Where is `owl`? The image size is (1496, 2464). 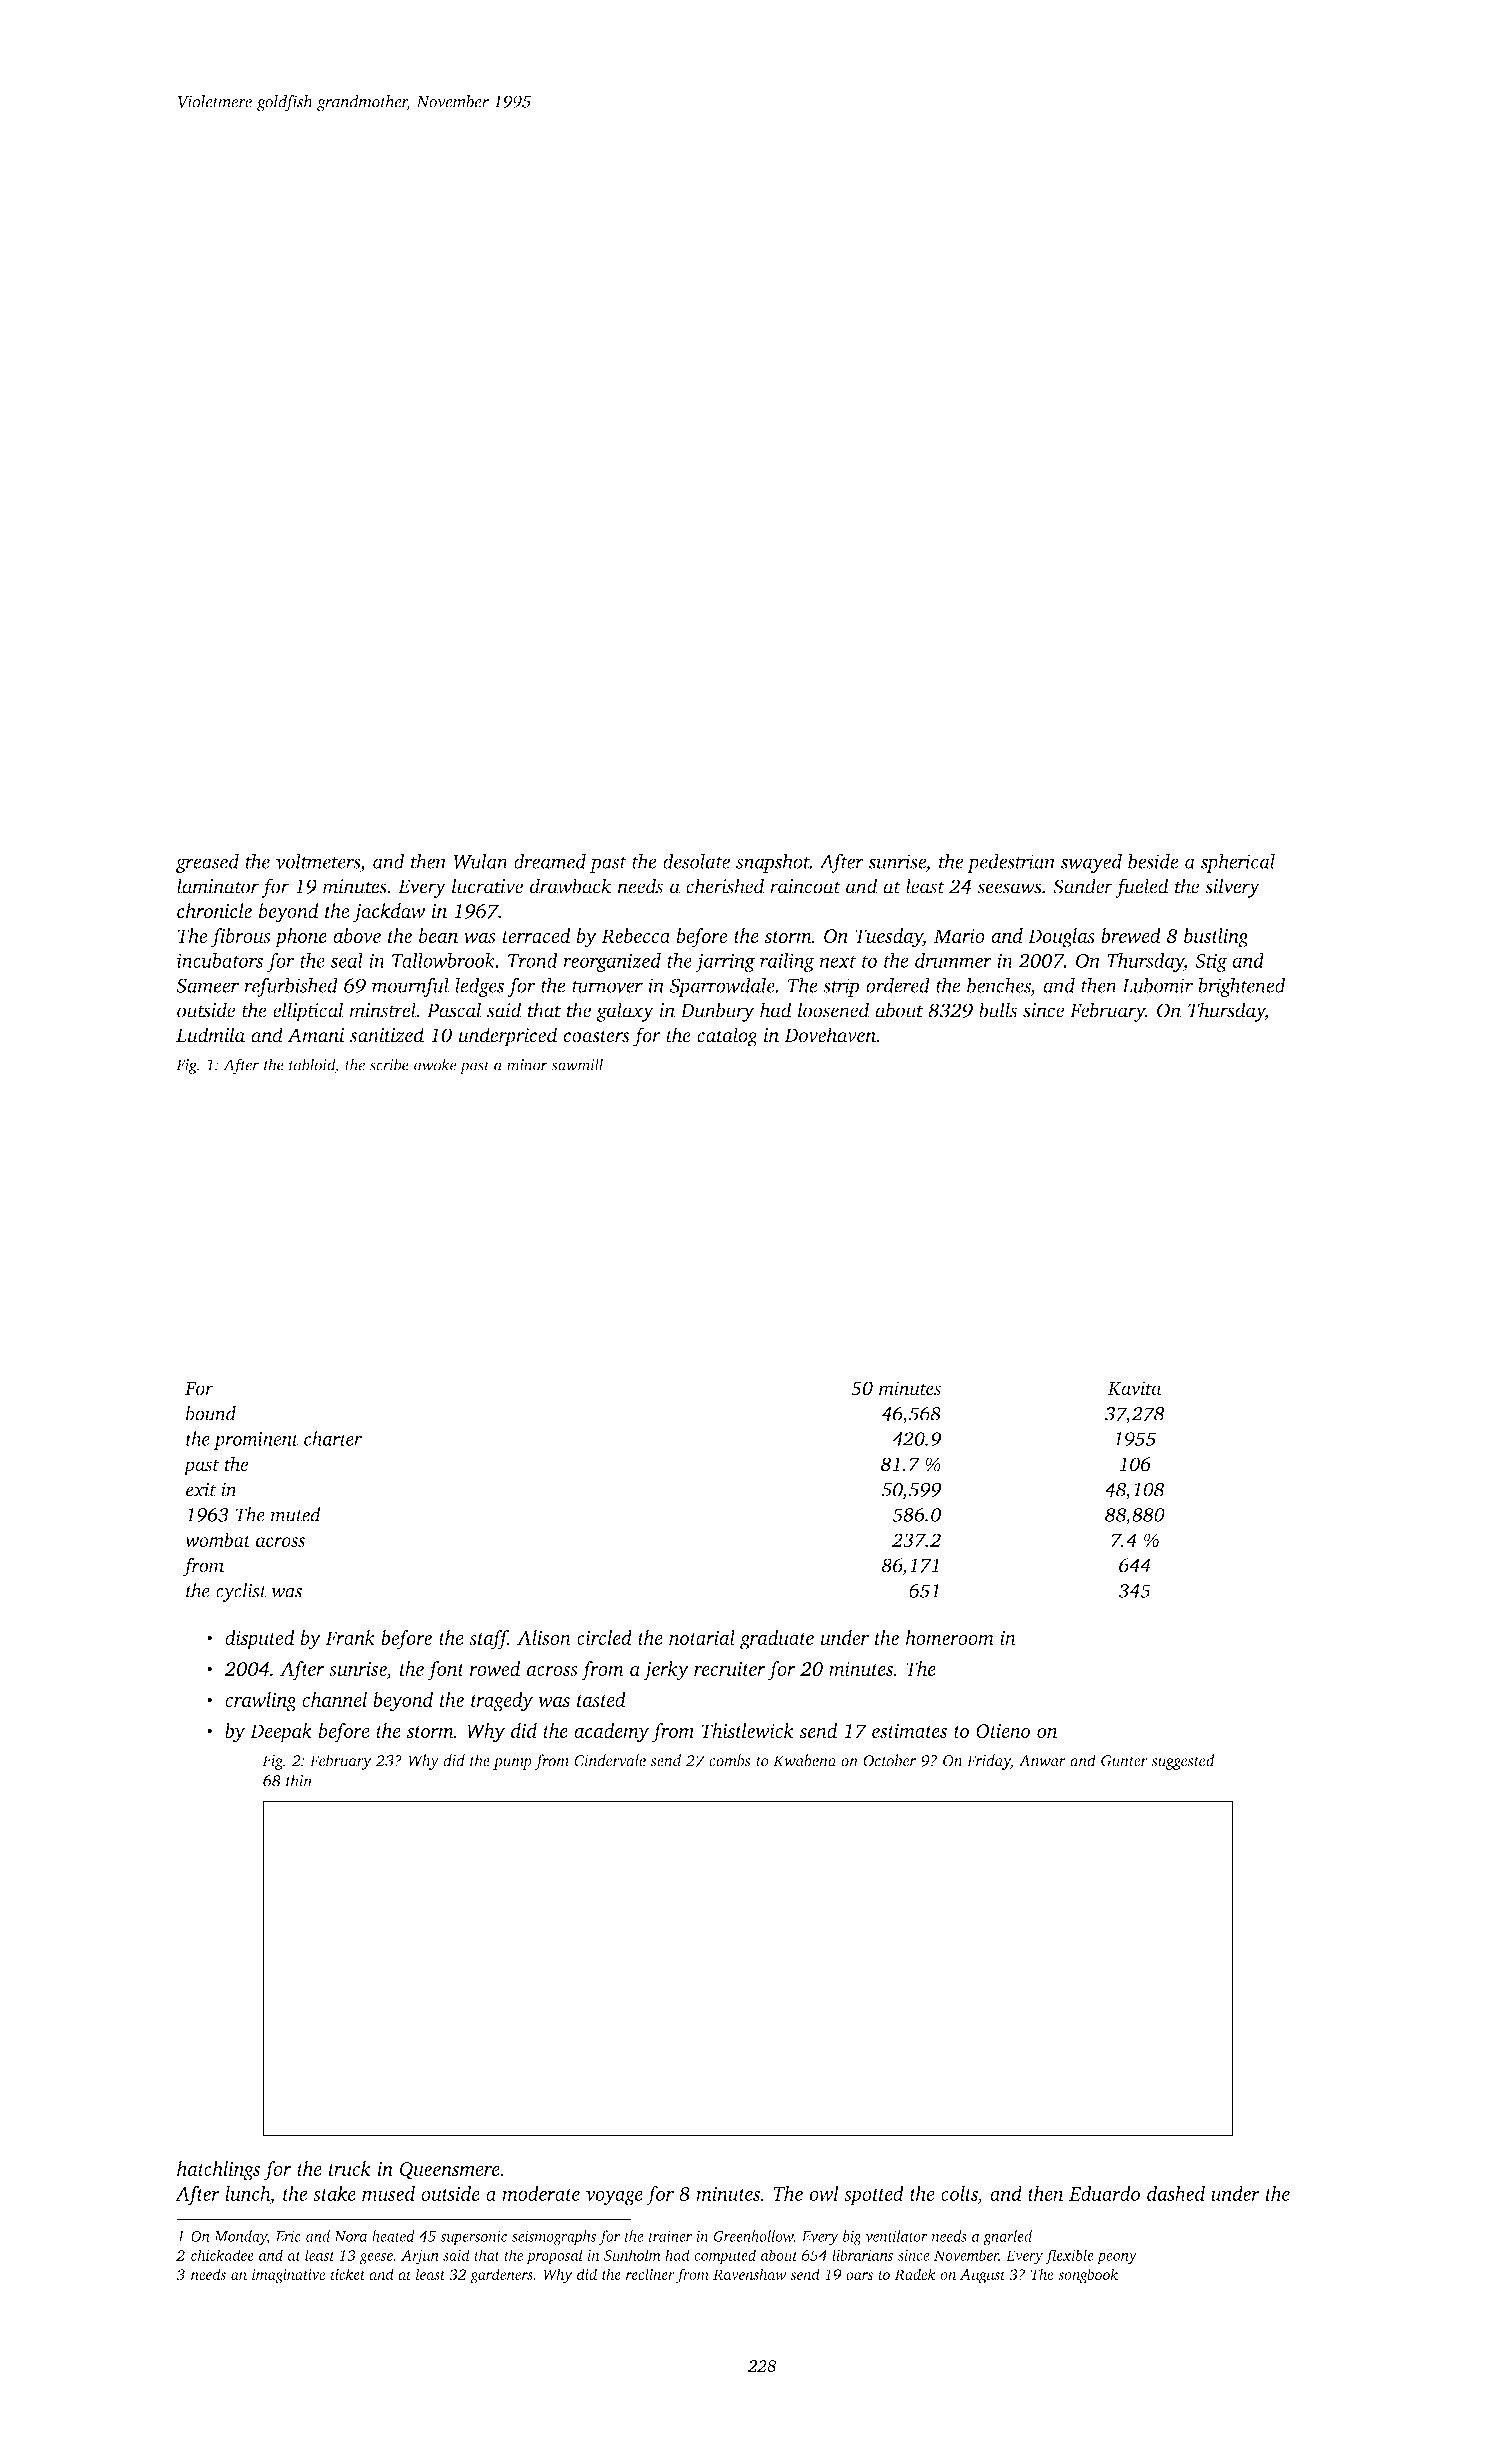
owl is located at coordinates (824, 2193).
